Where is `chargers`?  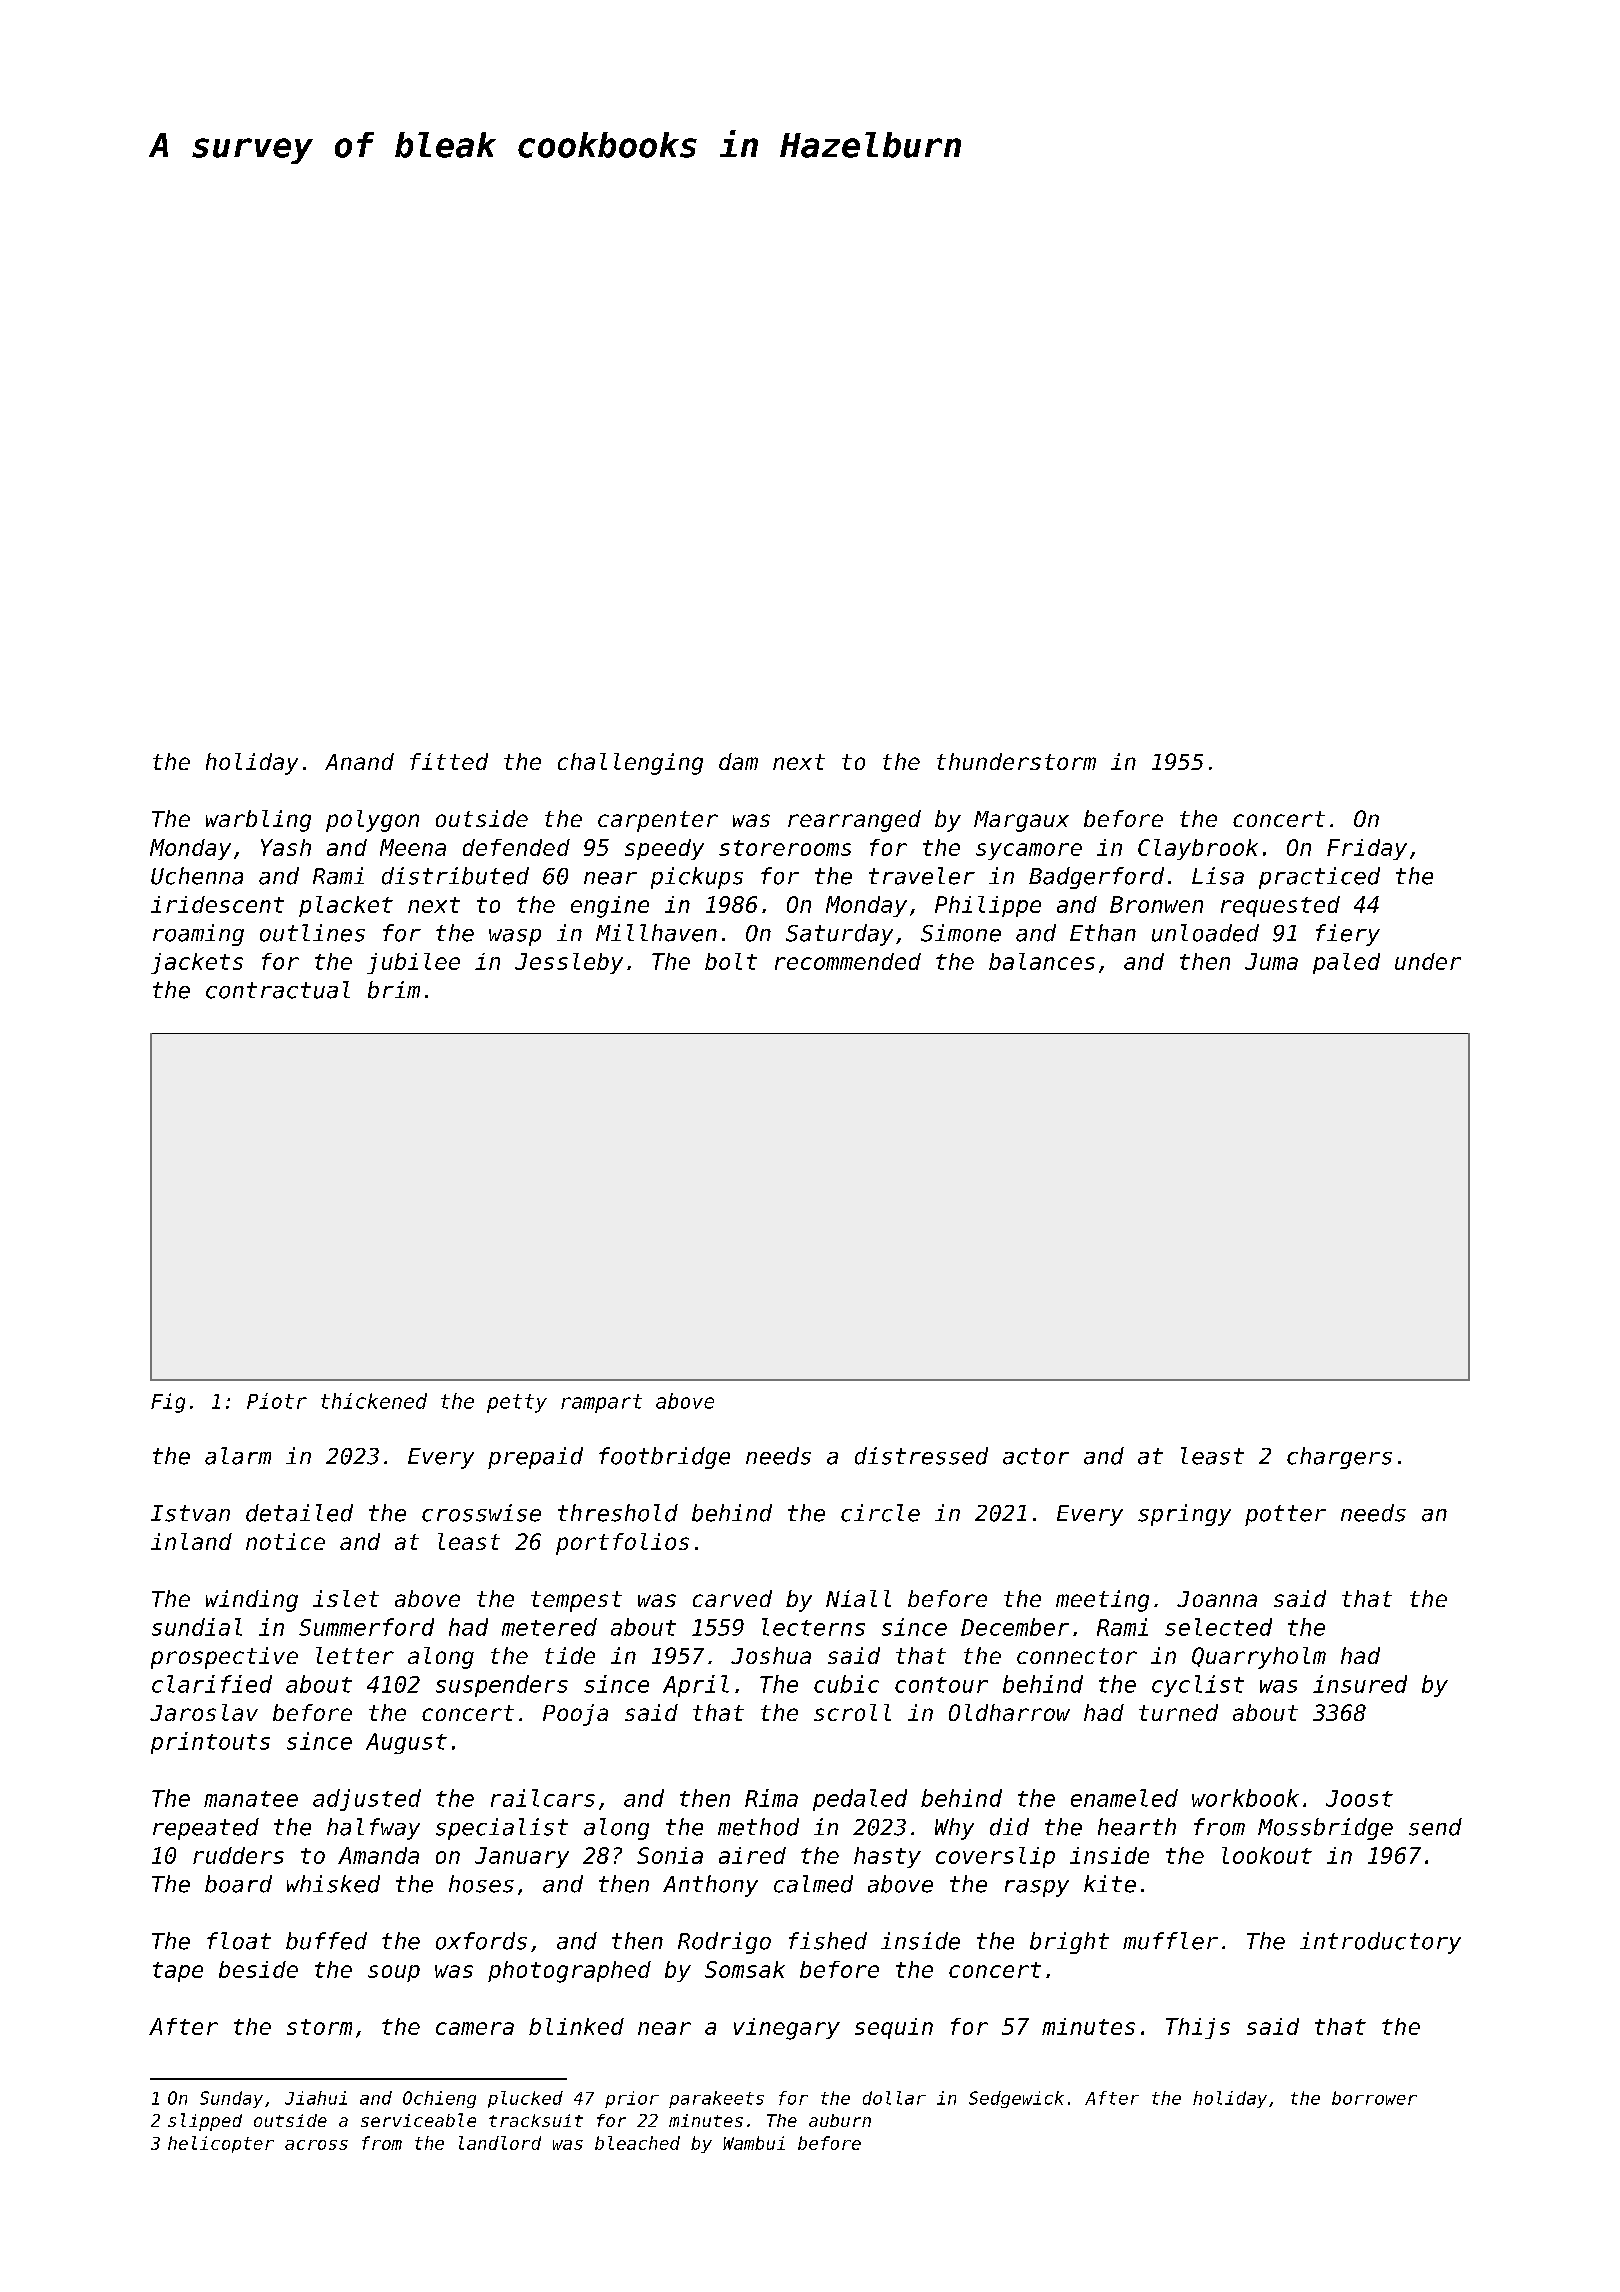
chargers is located at coordinates (1339, 1458).
